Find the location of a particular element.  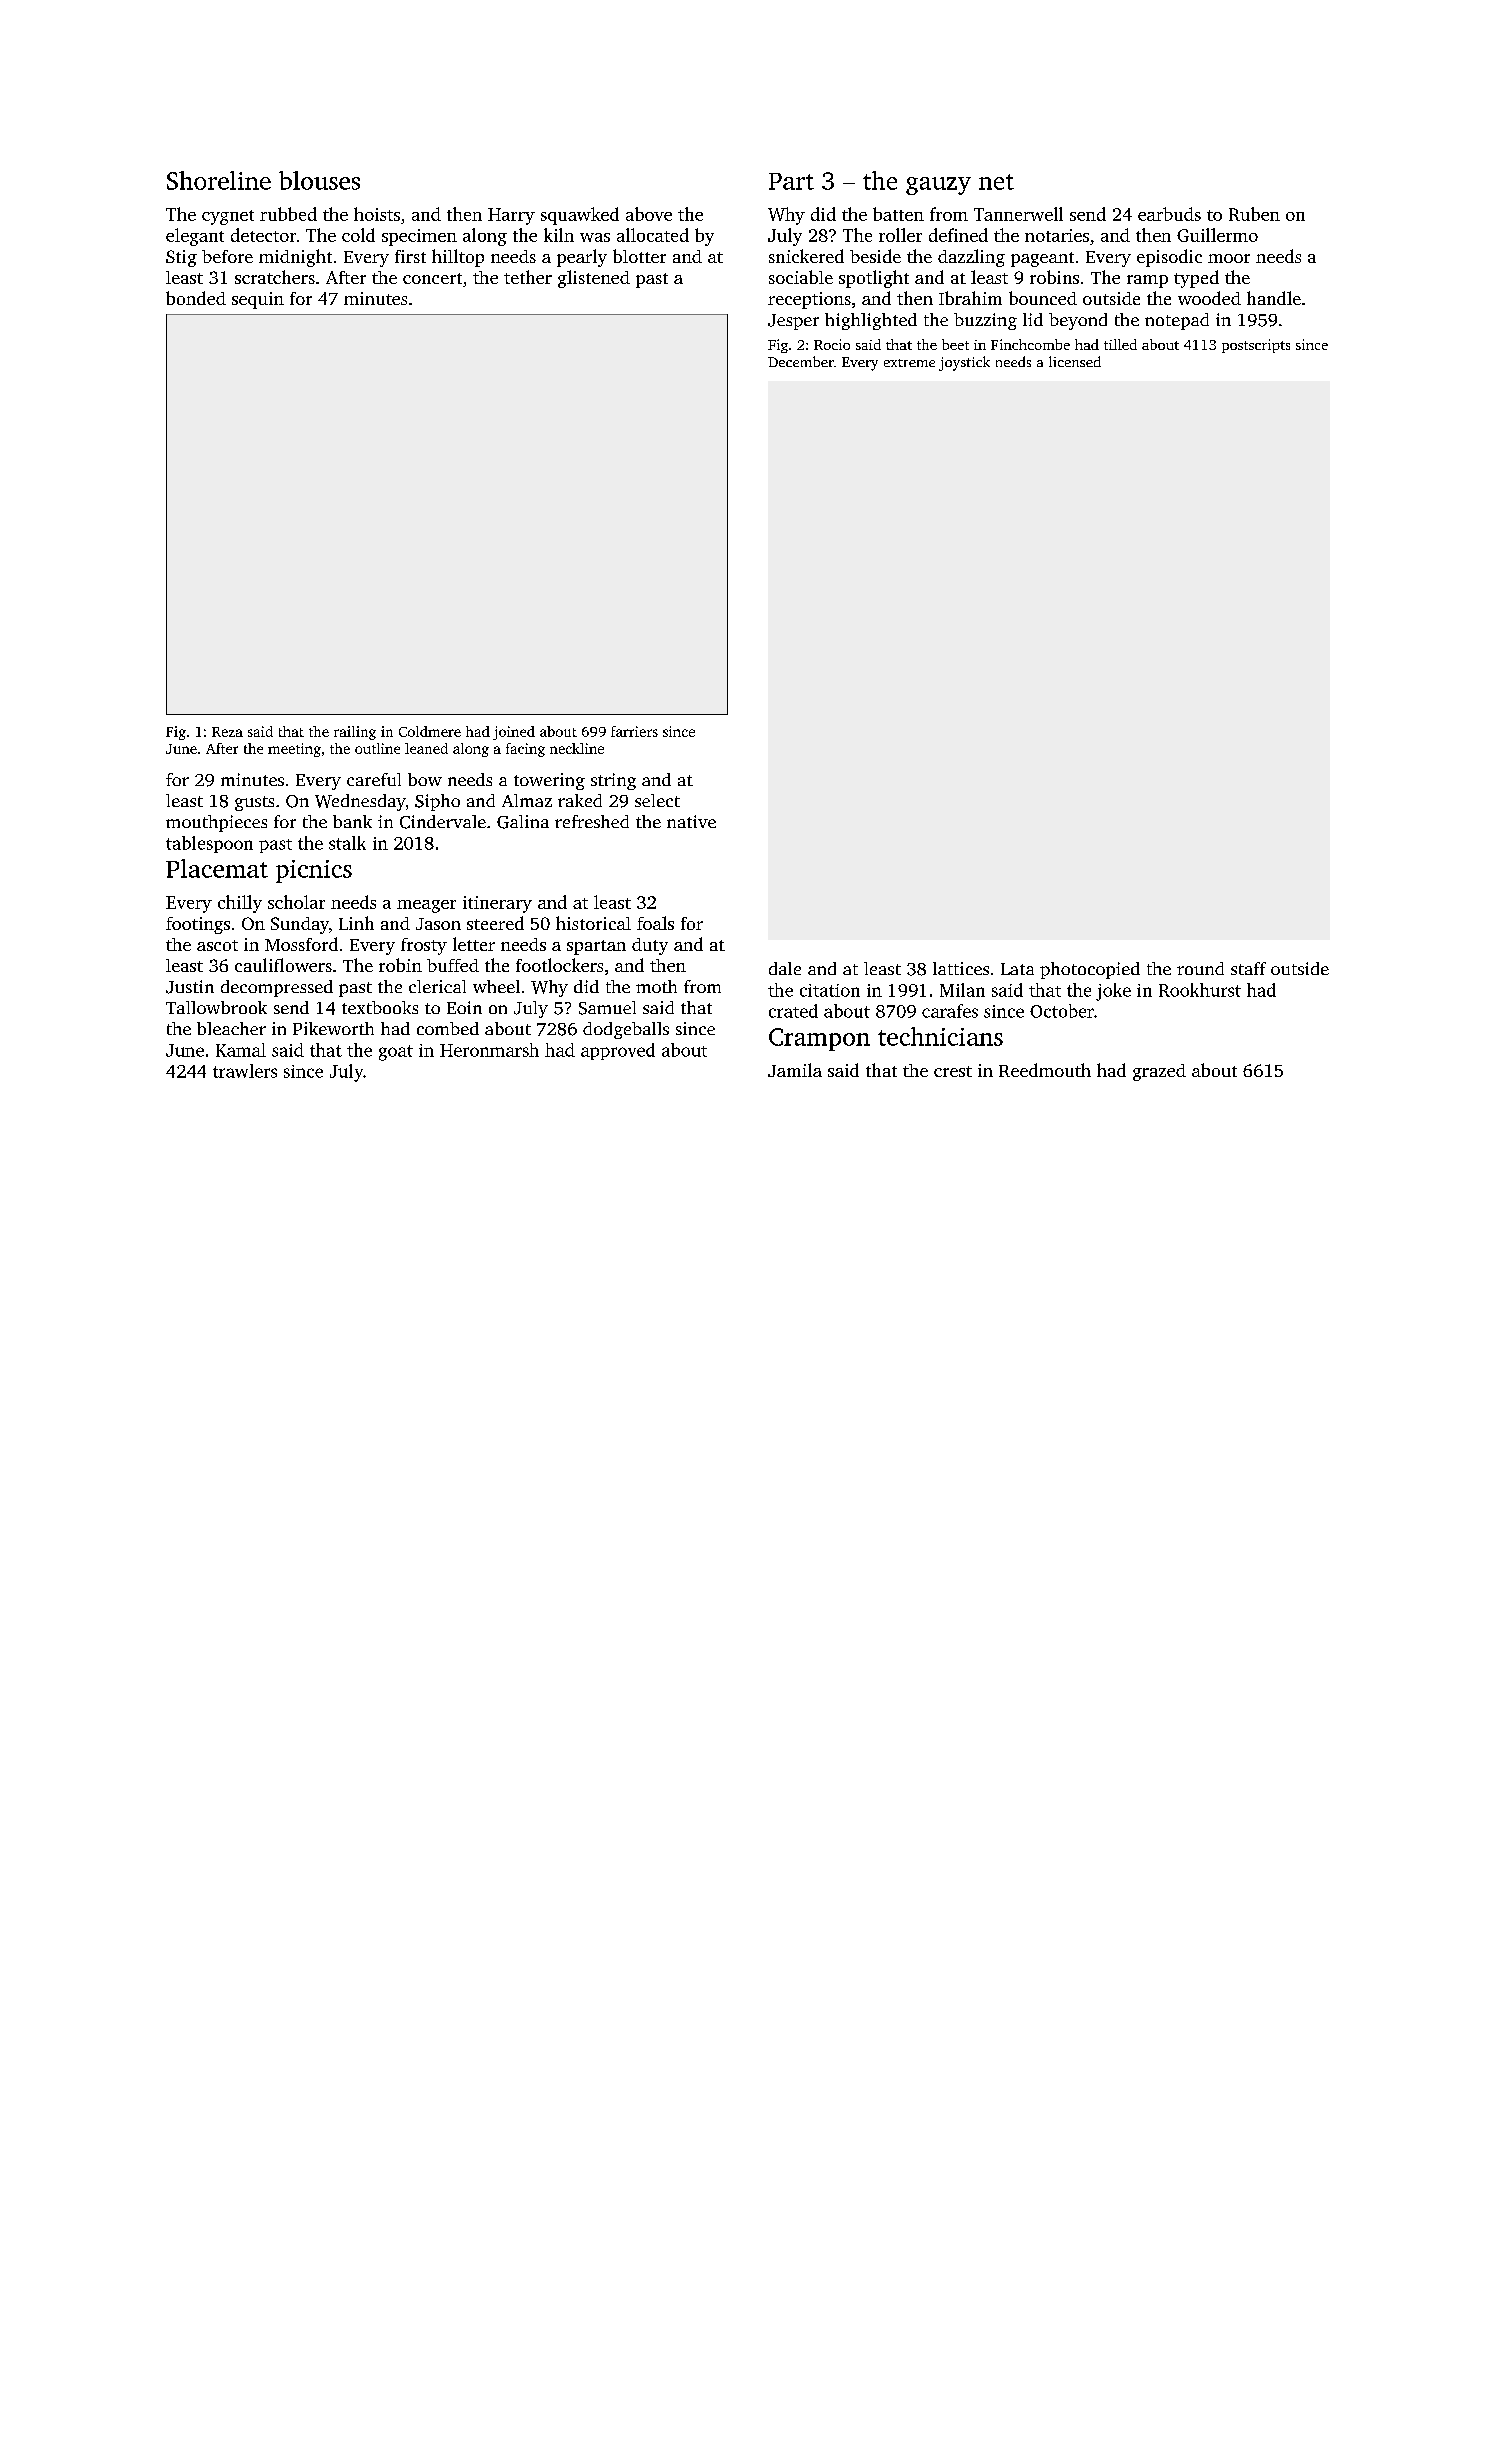

grazed is located at coordinates (1159, 1072).
